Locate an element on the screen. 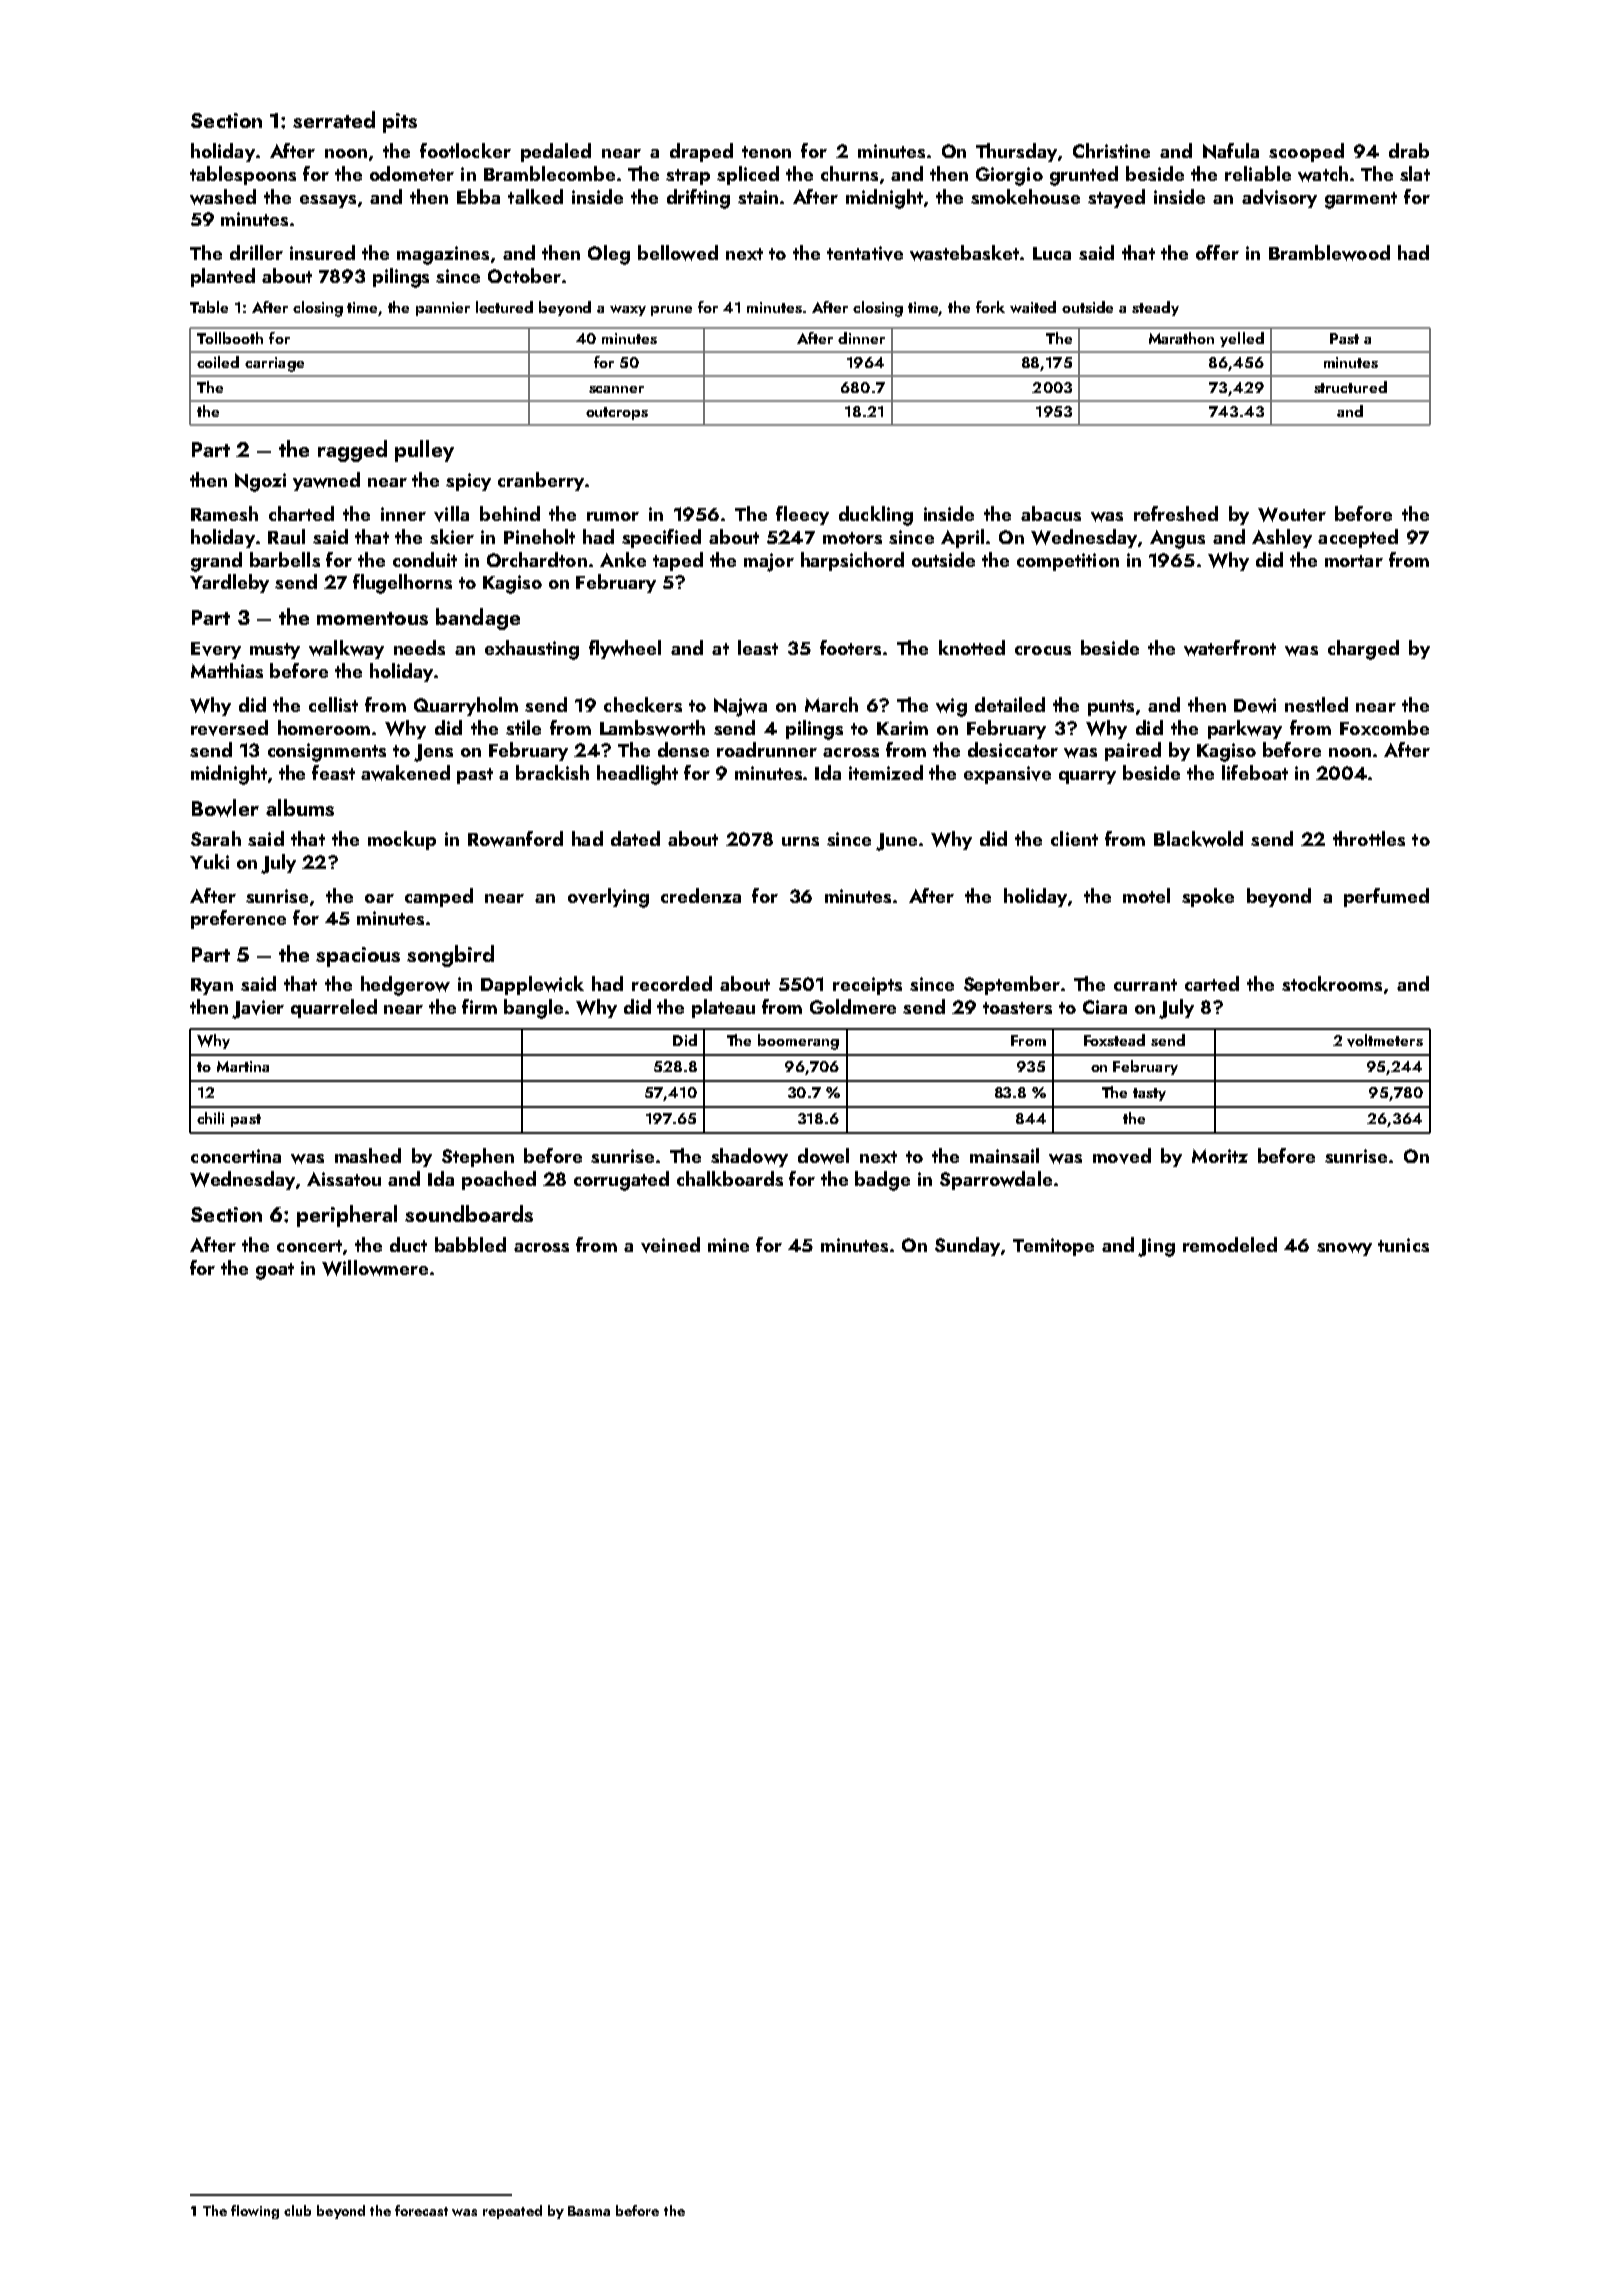 The height and width of the screenshot is (2292, 1620). outcrops is located at coordinates (617, 413).
